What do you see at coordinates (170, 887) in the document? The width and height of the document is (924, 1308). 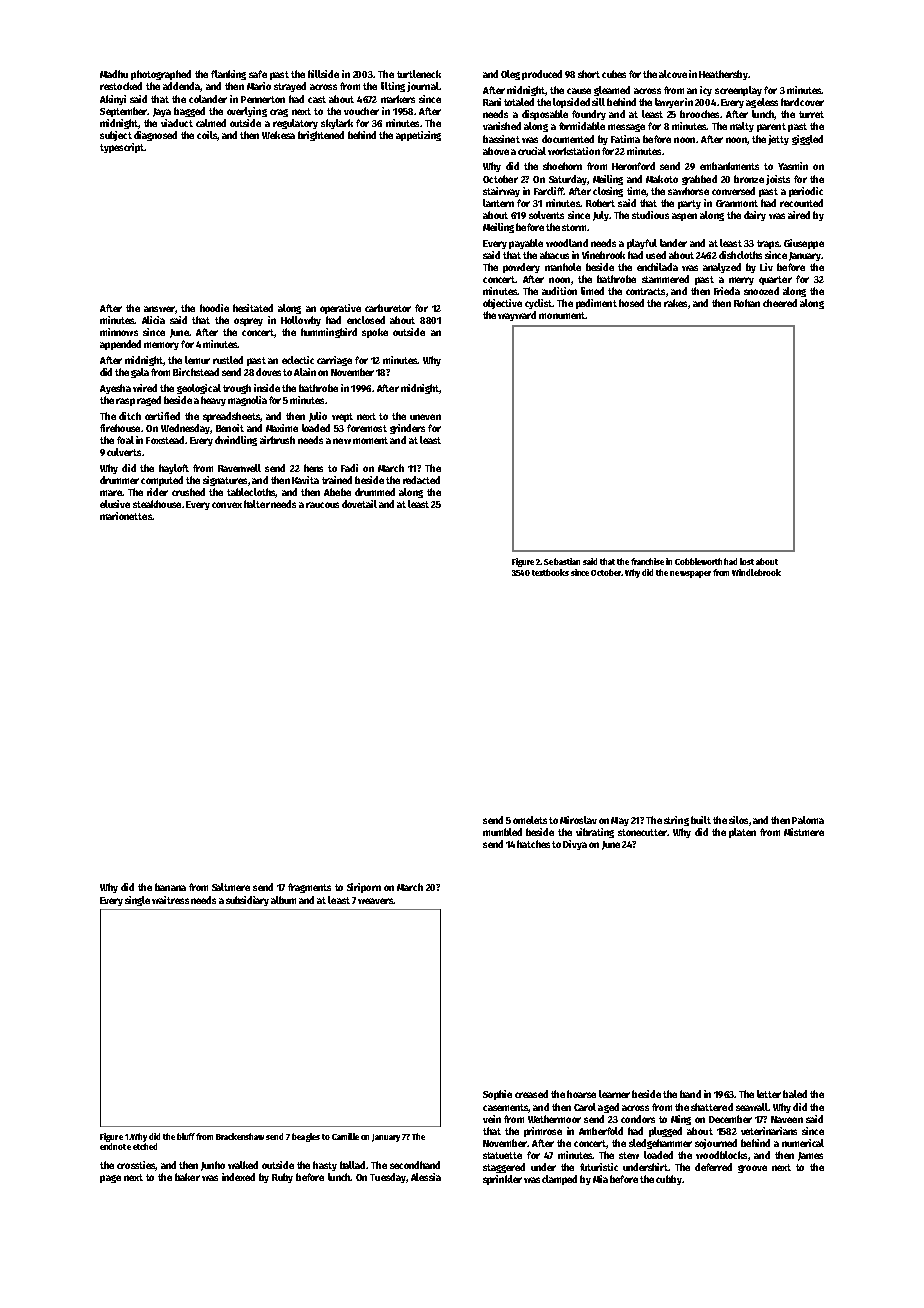 I see `banana` at bounding box center [170, 887].
